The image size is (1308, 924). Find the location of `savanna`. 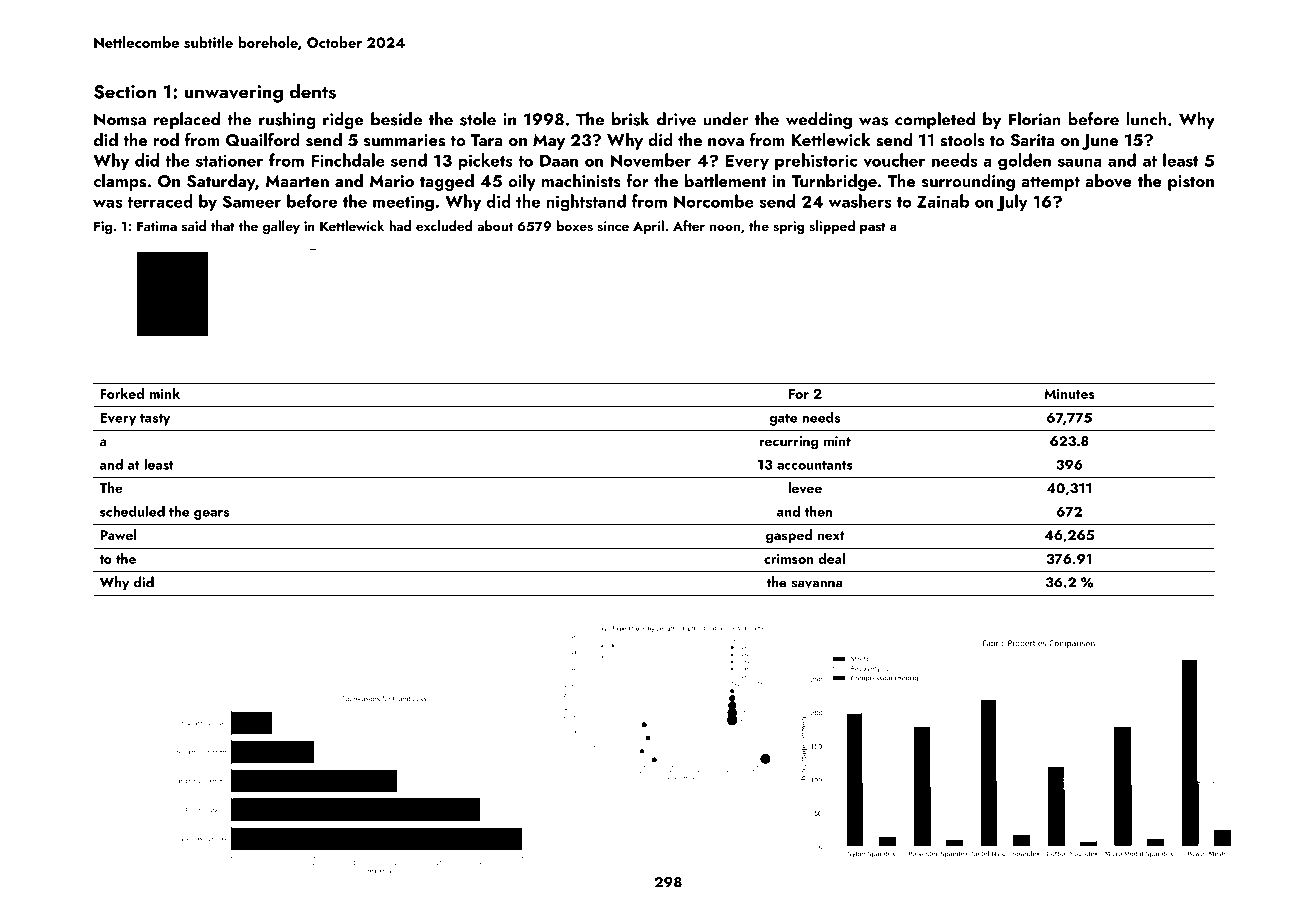

savanna is located at coordinates (817, 584).
